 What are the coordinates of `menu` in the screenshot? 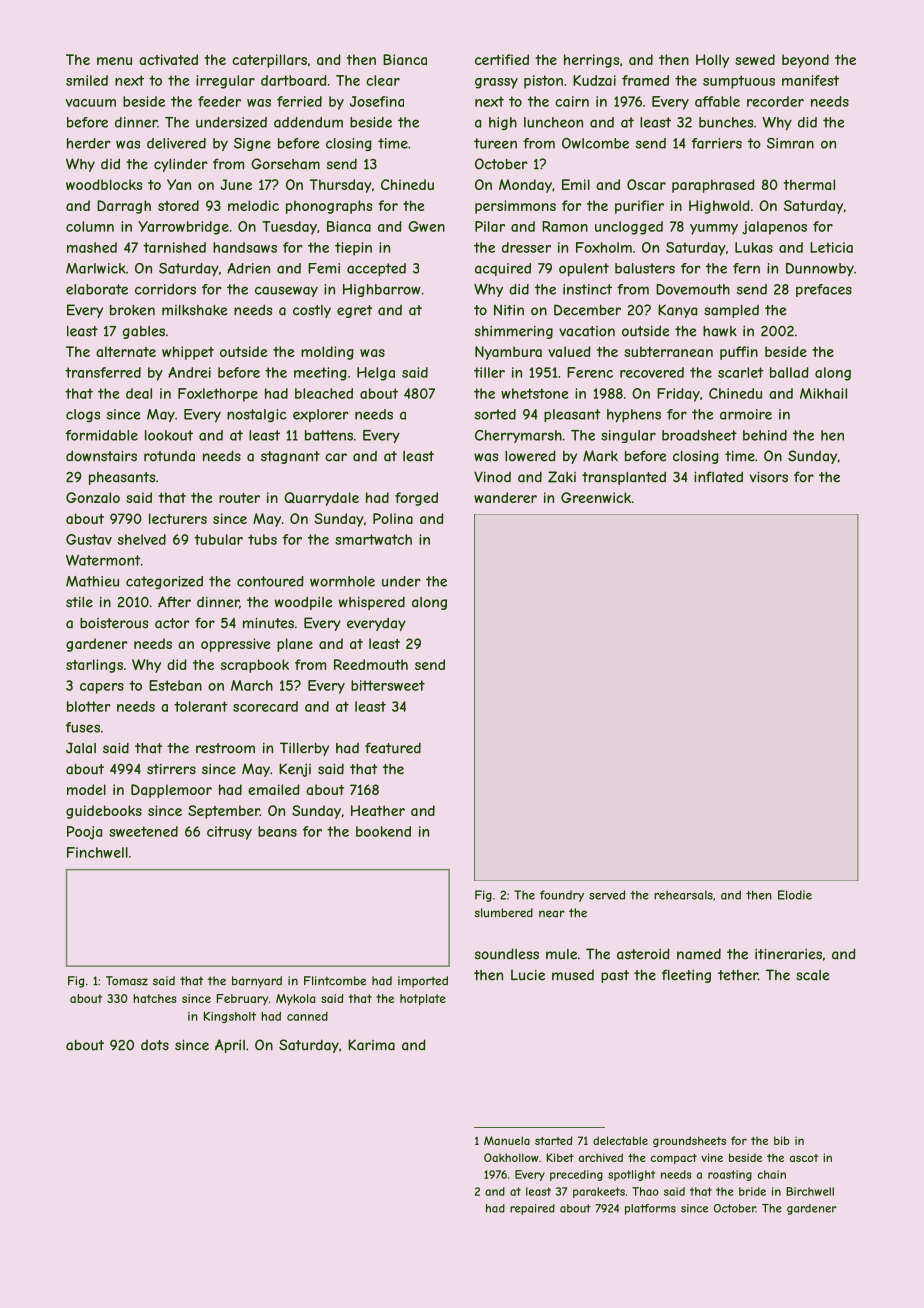 It's located at (114, 61).
